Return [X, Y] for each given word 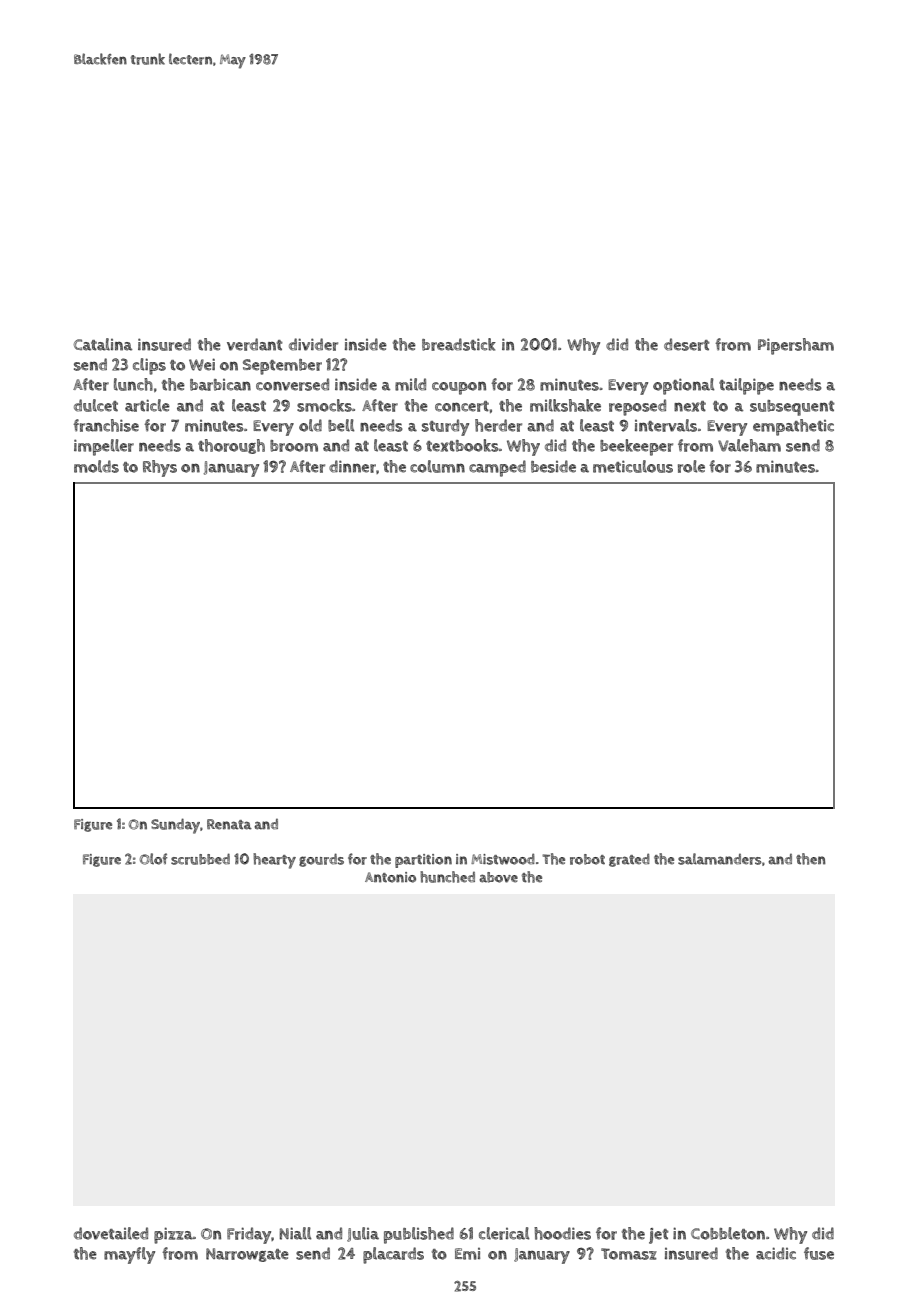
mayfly [129, 1255]
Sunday [175, 826]
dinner [352, 466]
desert [687, 344]
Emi [467, 1254]
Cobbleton [728, 1233]
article [147, 405]
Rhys [160, 468]
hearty [274, 861]
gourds [321, 860]
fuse [819, 1253]
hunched [447, 877]
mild [410, 384]
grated [629, 860]
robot [587, 859]
